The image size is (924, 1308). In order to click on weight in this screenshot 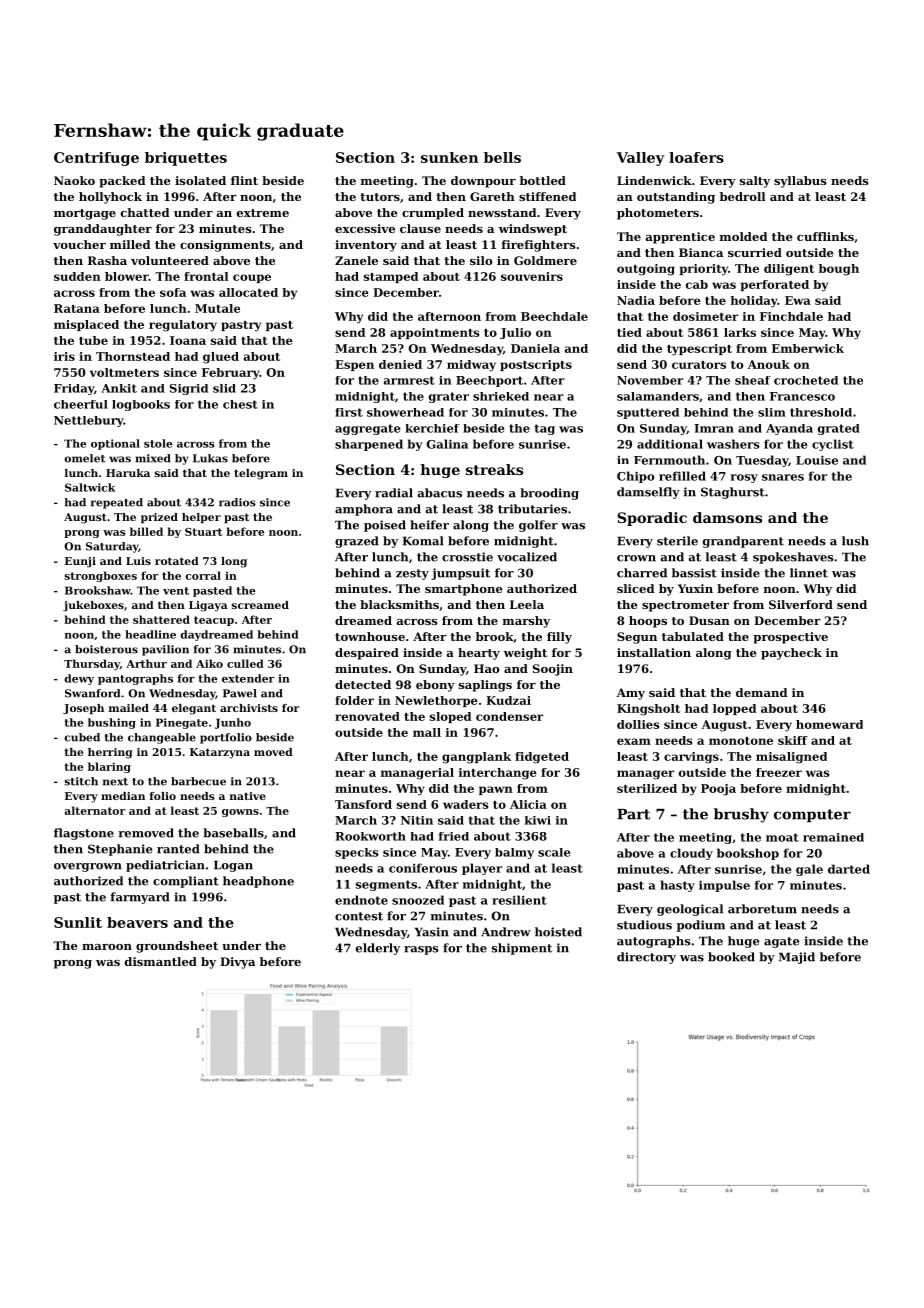, I will do `click(525, 654)`.
